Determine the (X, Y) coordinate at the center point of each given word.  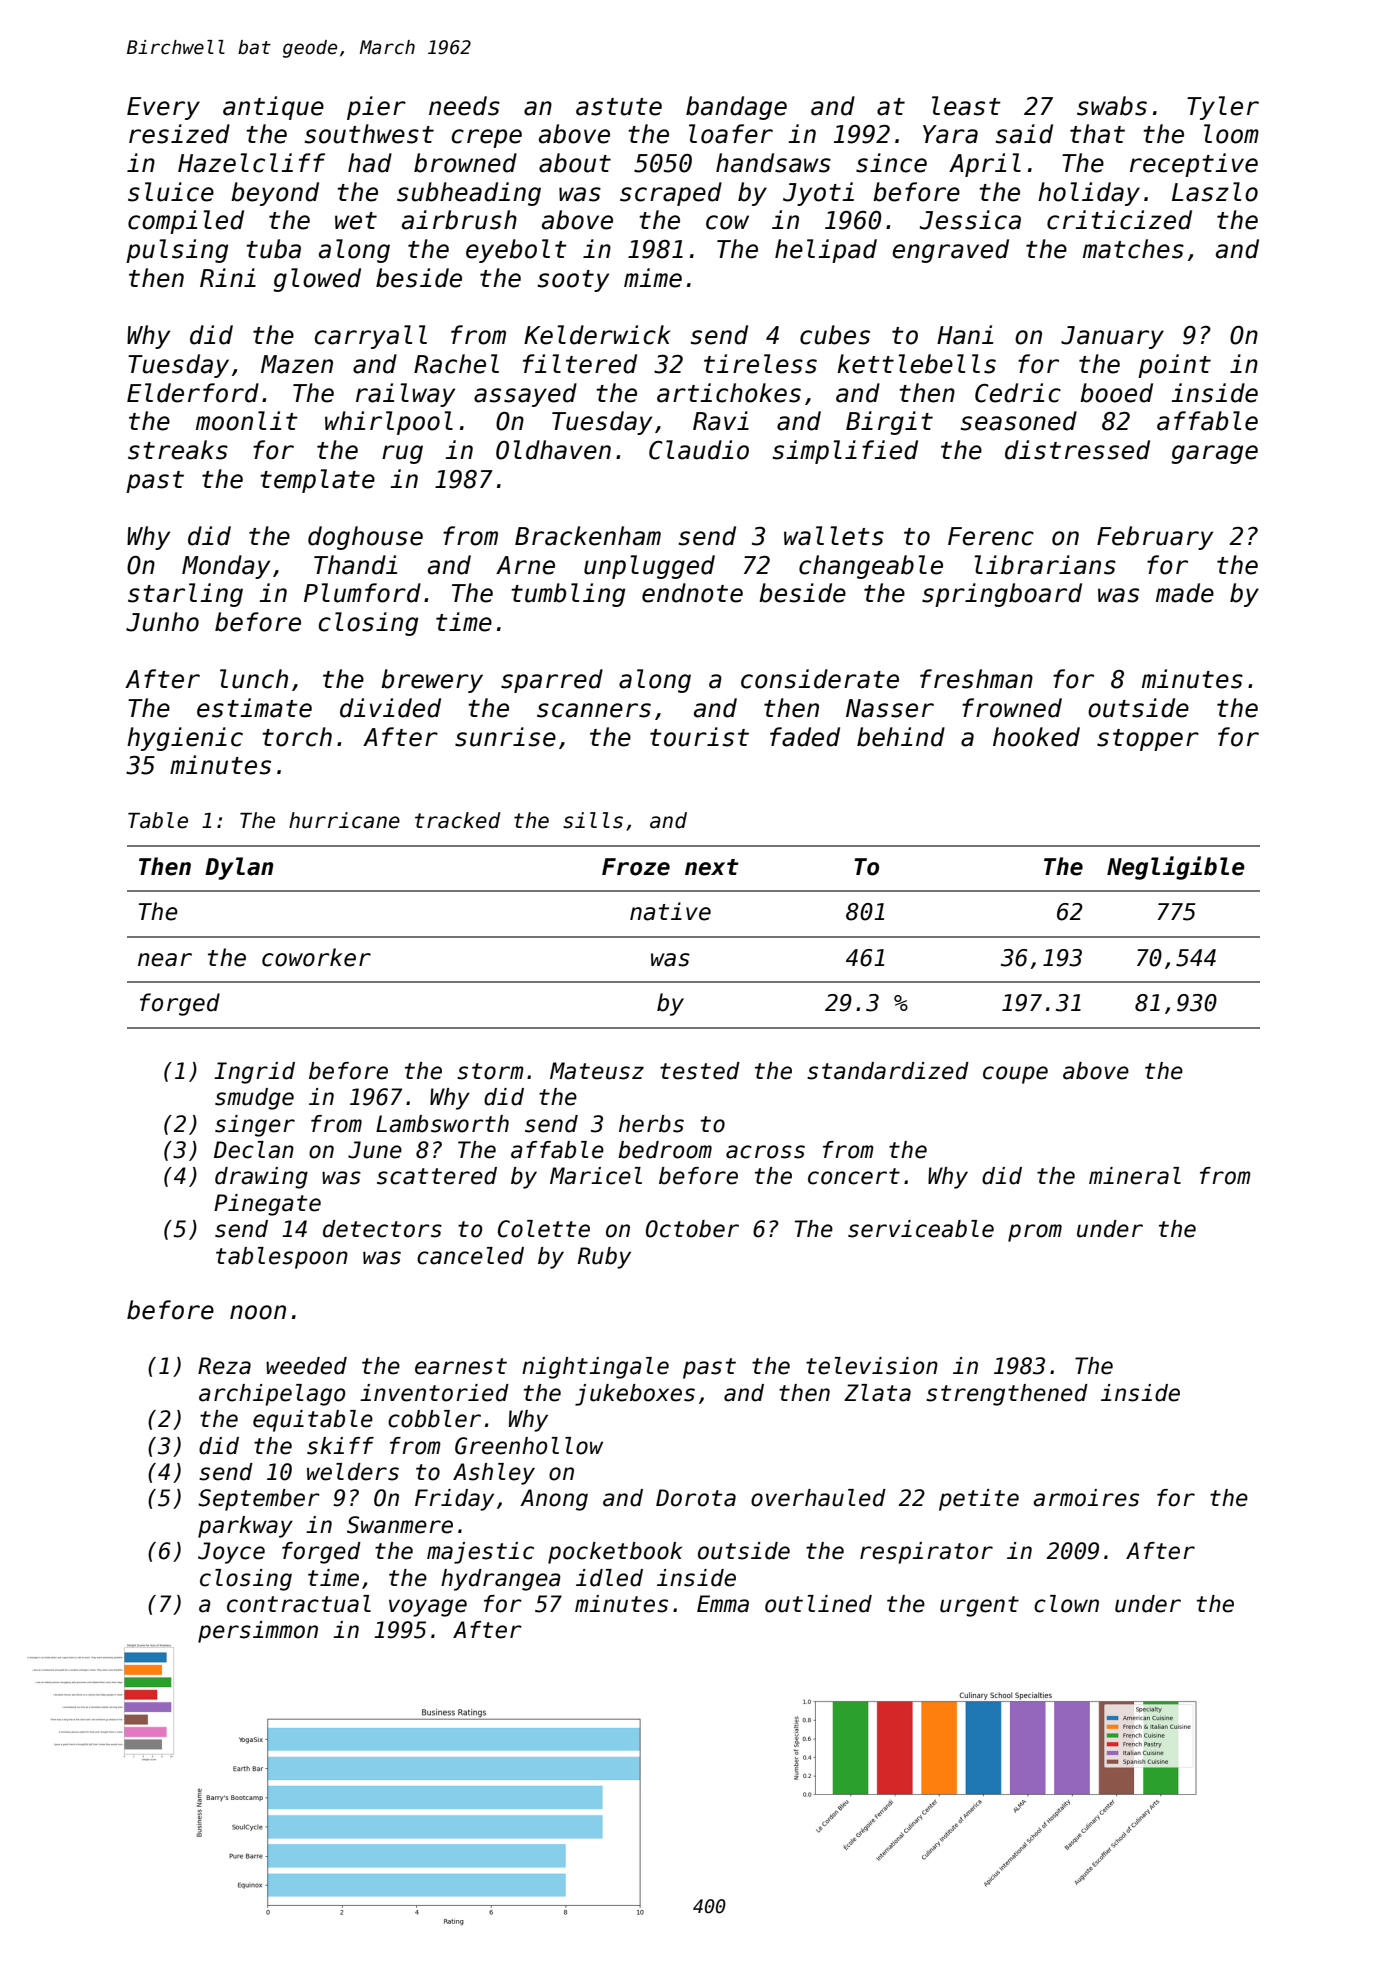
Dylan (239, 868)
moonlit (247, 421)
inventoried (434, 1393)
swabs (1112, 106)
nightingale (595, 1368)
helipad (826, 251)
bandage (736, 108)
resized (179, 134)
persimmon (258, 1632)
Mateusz (597, 1071)
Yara (950, 134)
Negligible (1176, 868)
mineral (1135, 1176)
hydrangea (501, 1580)
